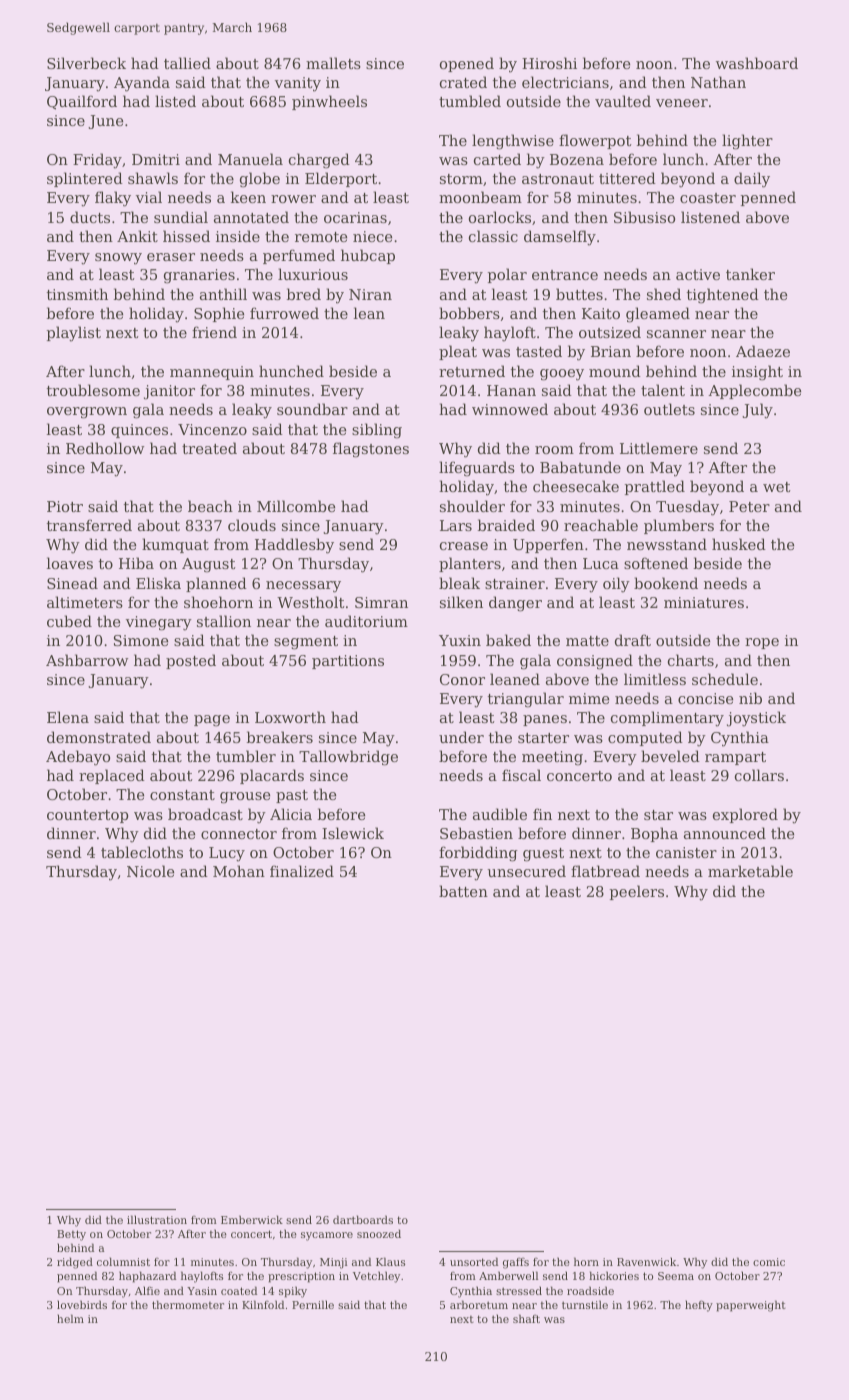 The height and width of the image is (1400, 849). I want to click on past, so click(292, 796).
